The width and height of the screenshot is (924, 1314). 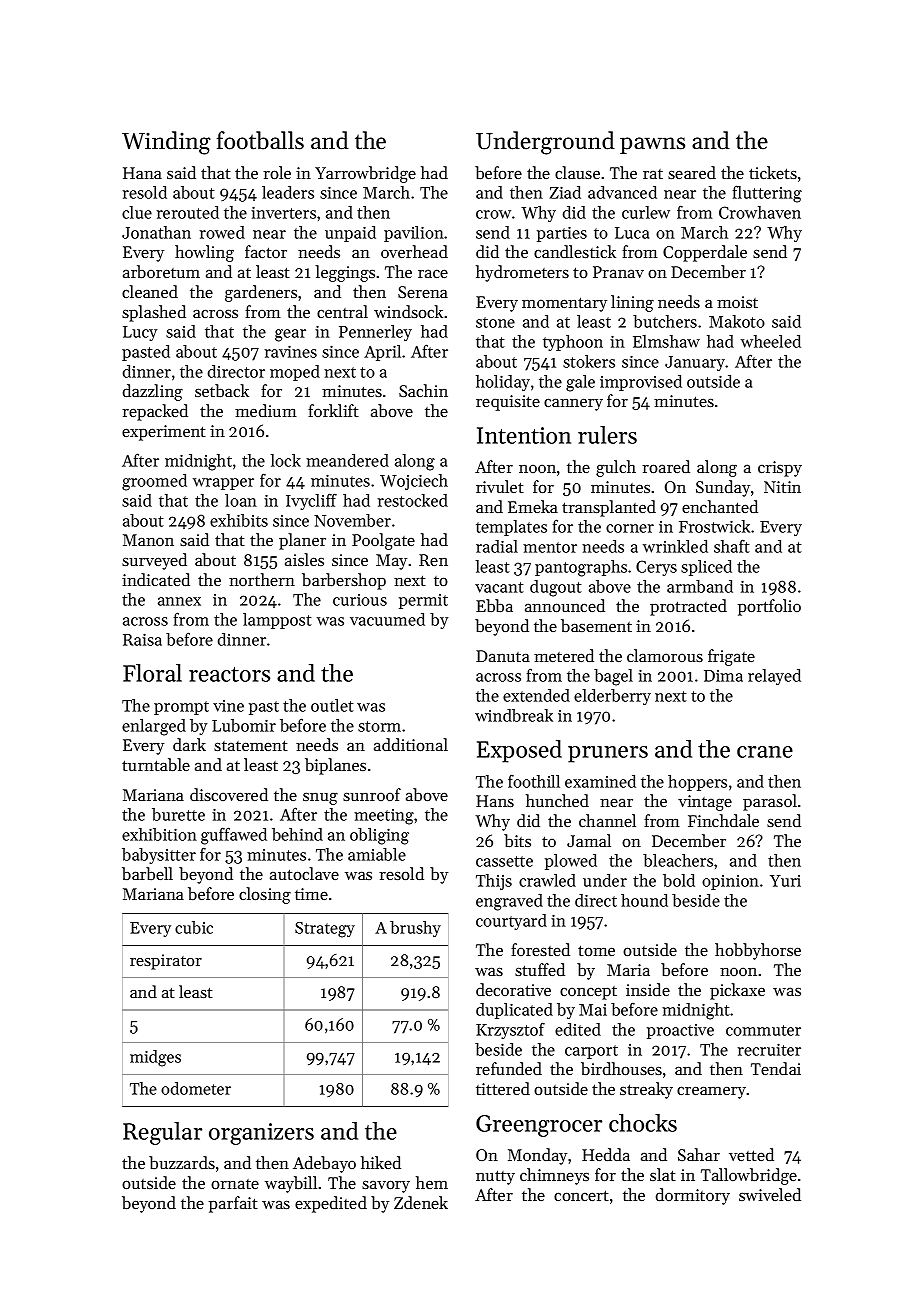 I want to click on Makoto, so click(x=737, y=321).
